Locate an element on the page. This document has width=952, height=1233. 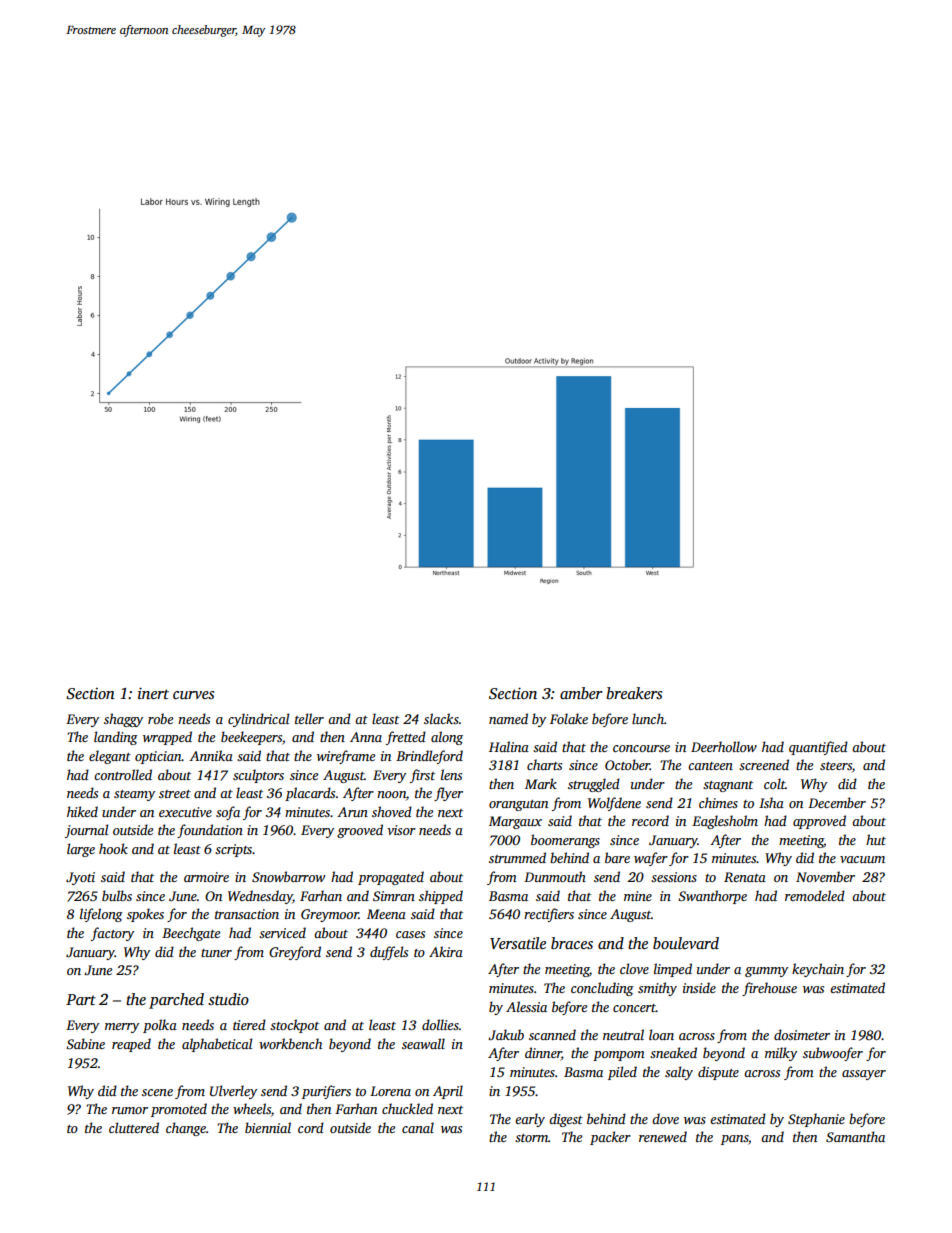
quantified is located at coordinates (818, 748).
